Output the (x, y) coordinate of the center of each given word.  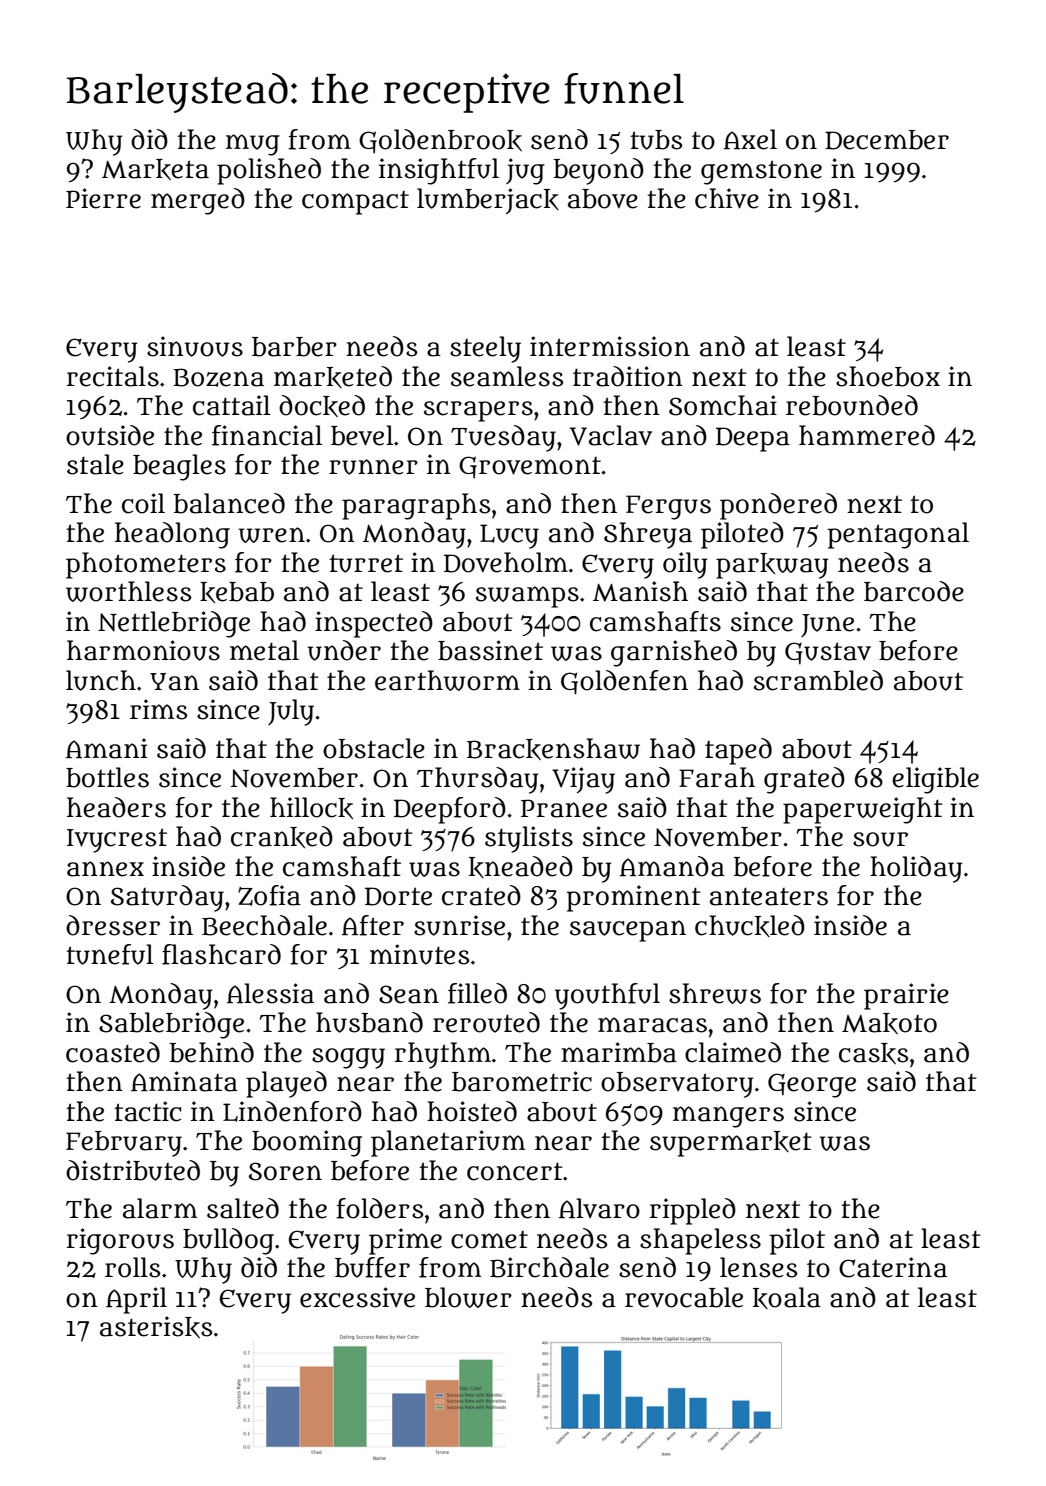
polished (269, 171)
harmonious (143, 650)
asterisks (156, 1327)
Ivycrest (117, 840)
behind (212, 1052)
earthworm (447, 680)
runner (373, 467)
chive (727, 198)
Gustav (828, 653)
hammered (867, 435)
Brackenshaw (553, 749)
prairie (906, 996)
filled (477, 993)
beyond (599, 171)
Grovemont (530, 467)
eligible (935, 780)
